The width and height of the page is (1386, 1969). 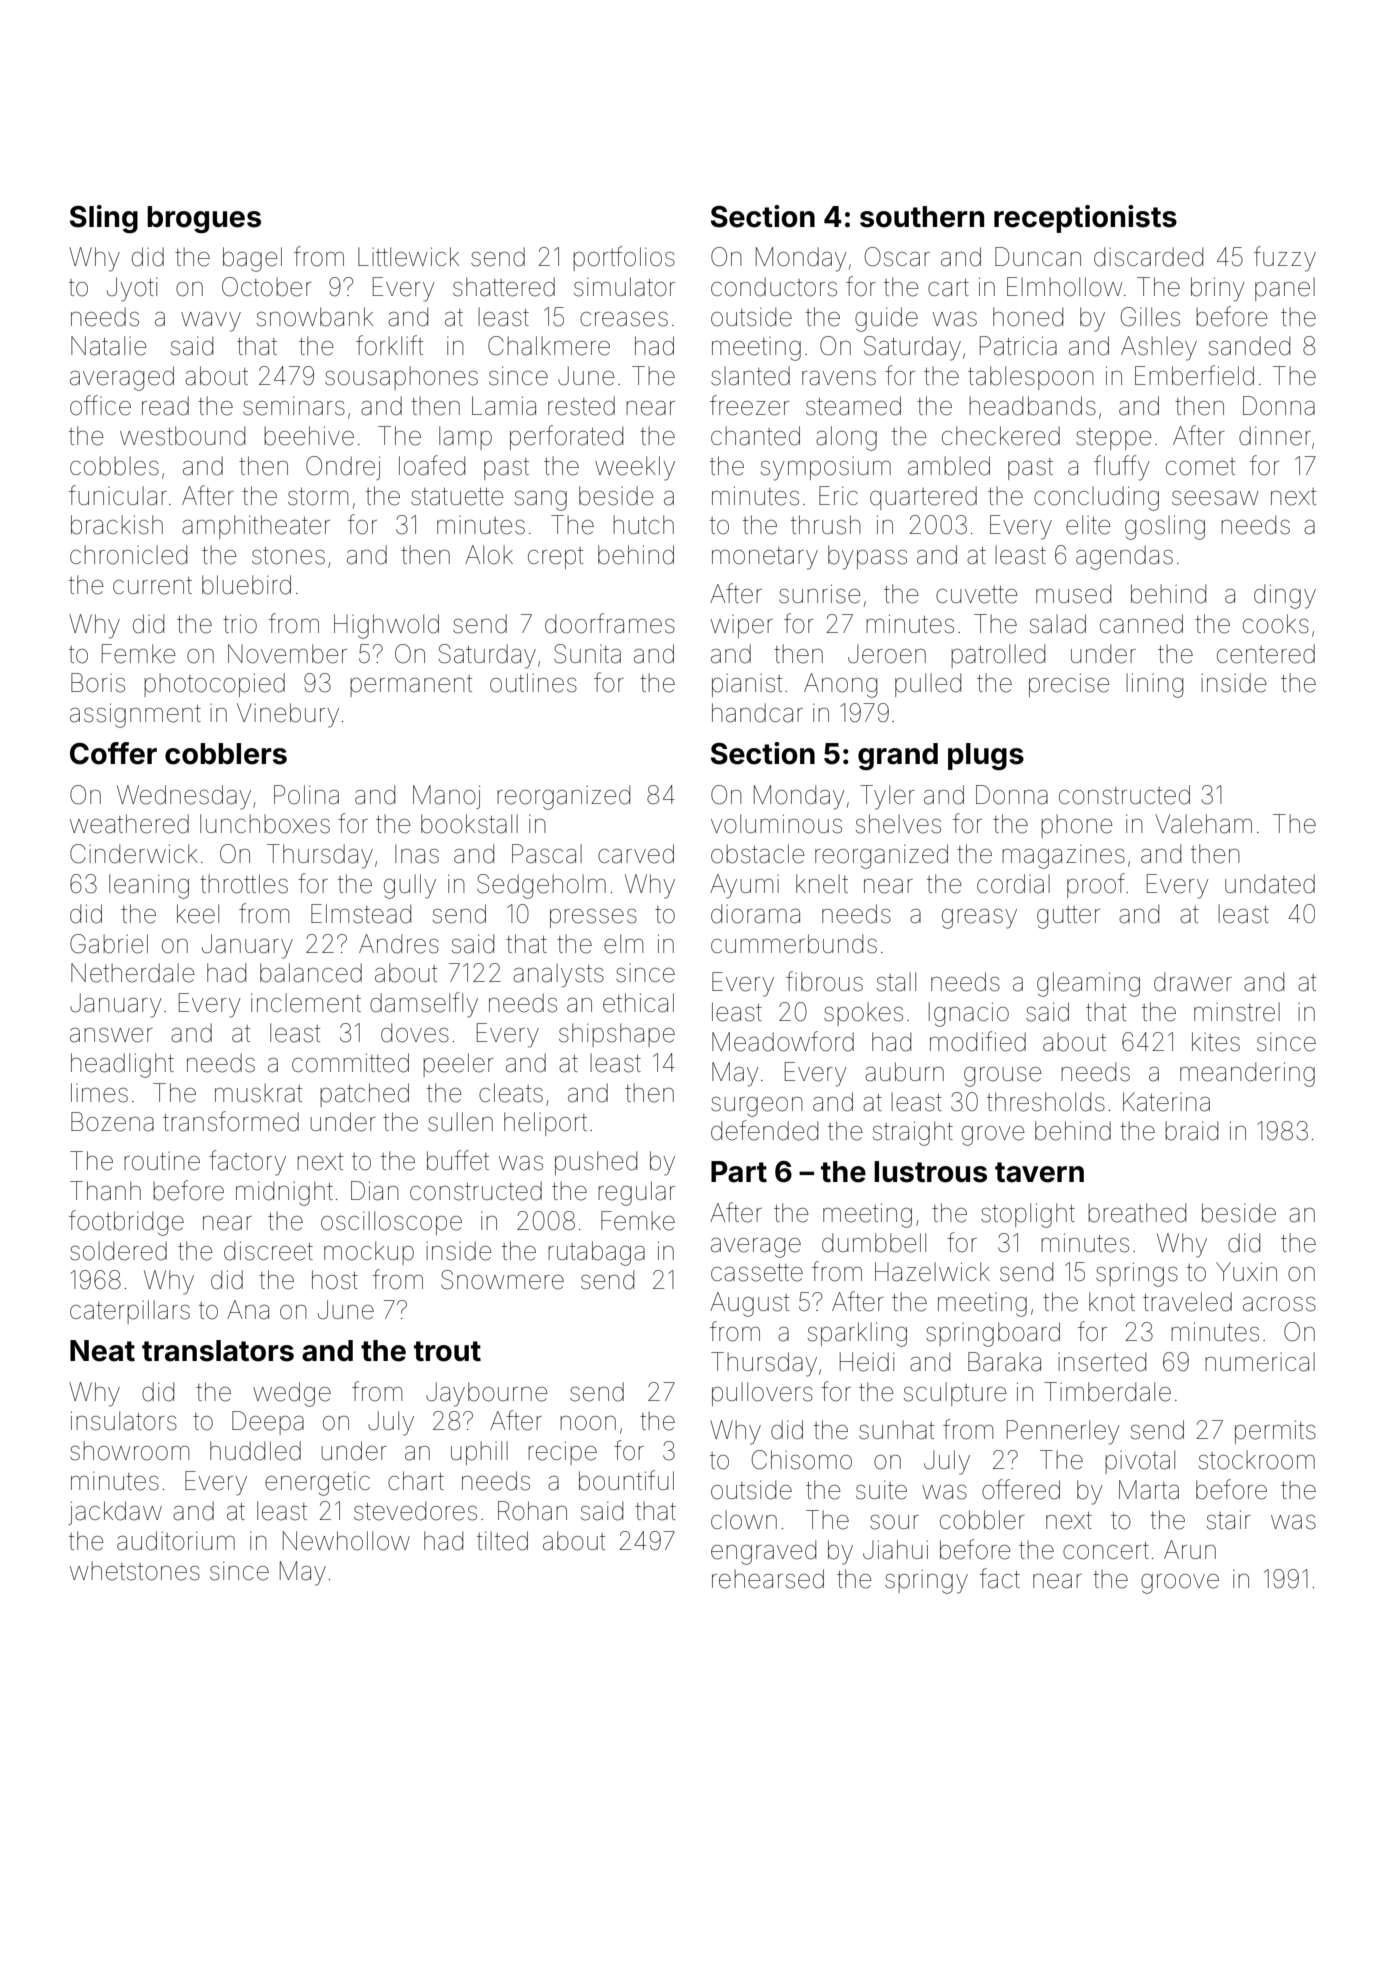 What do you see at coordinates (346, 1541) in the page?
I see `Newhollow` at bounding box center [346, 1541].
